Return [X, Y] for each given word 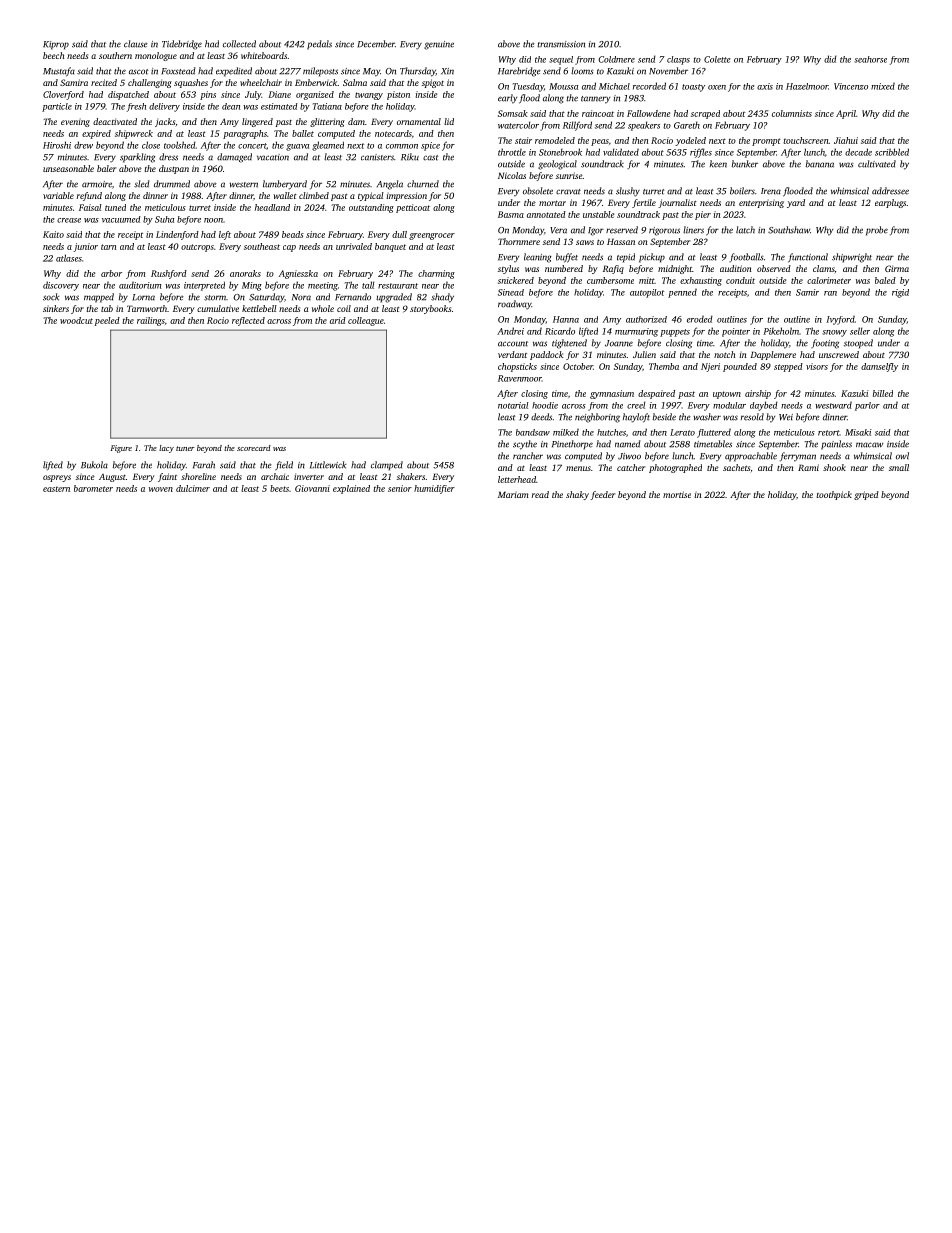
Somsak [513, 113]
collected [239, 44]
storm [215, 298]
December [376, 44]
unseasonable [68, 168]
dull [399, 234]
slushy [628, 192]
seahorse [870, 59]
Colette [717, 59]
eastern [56, 489]
